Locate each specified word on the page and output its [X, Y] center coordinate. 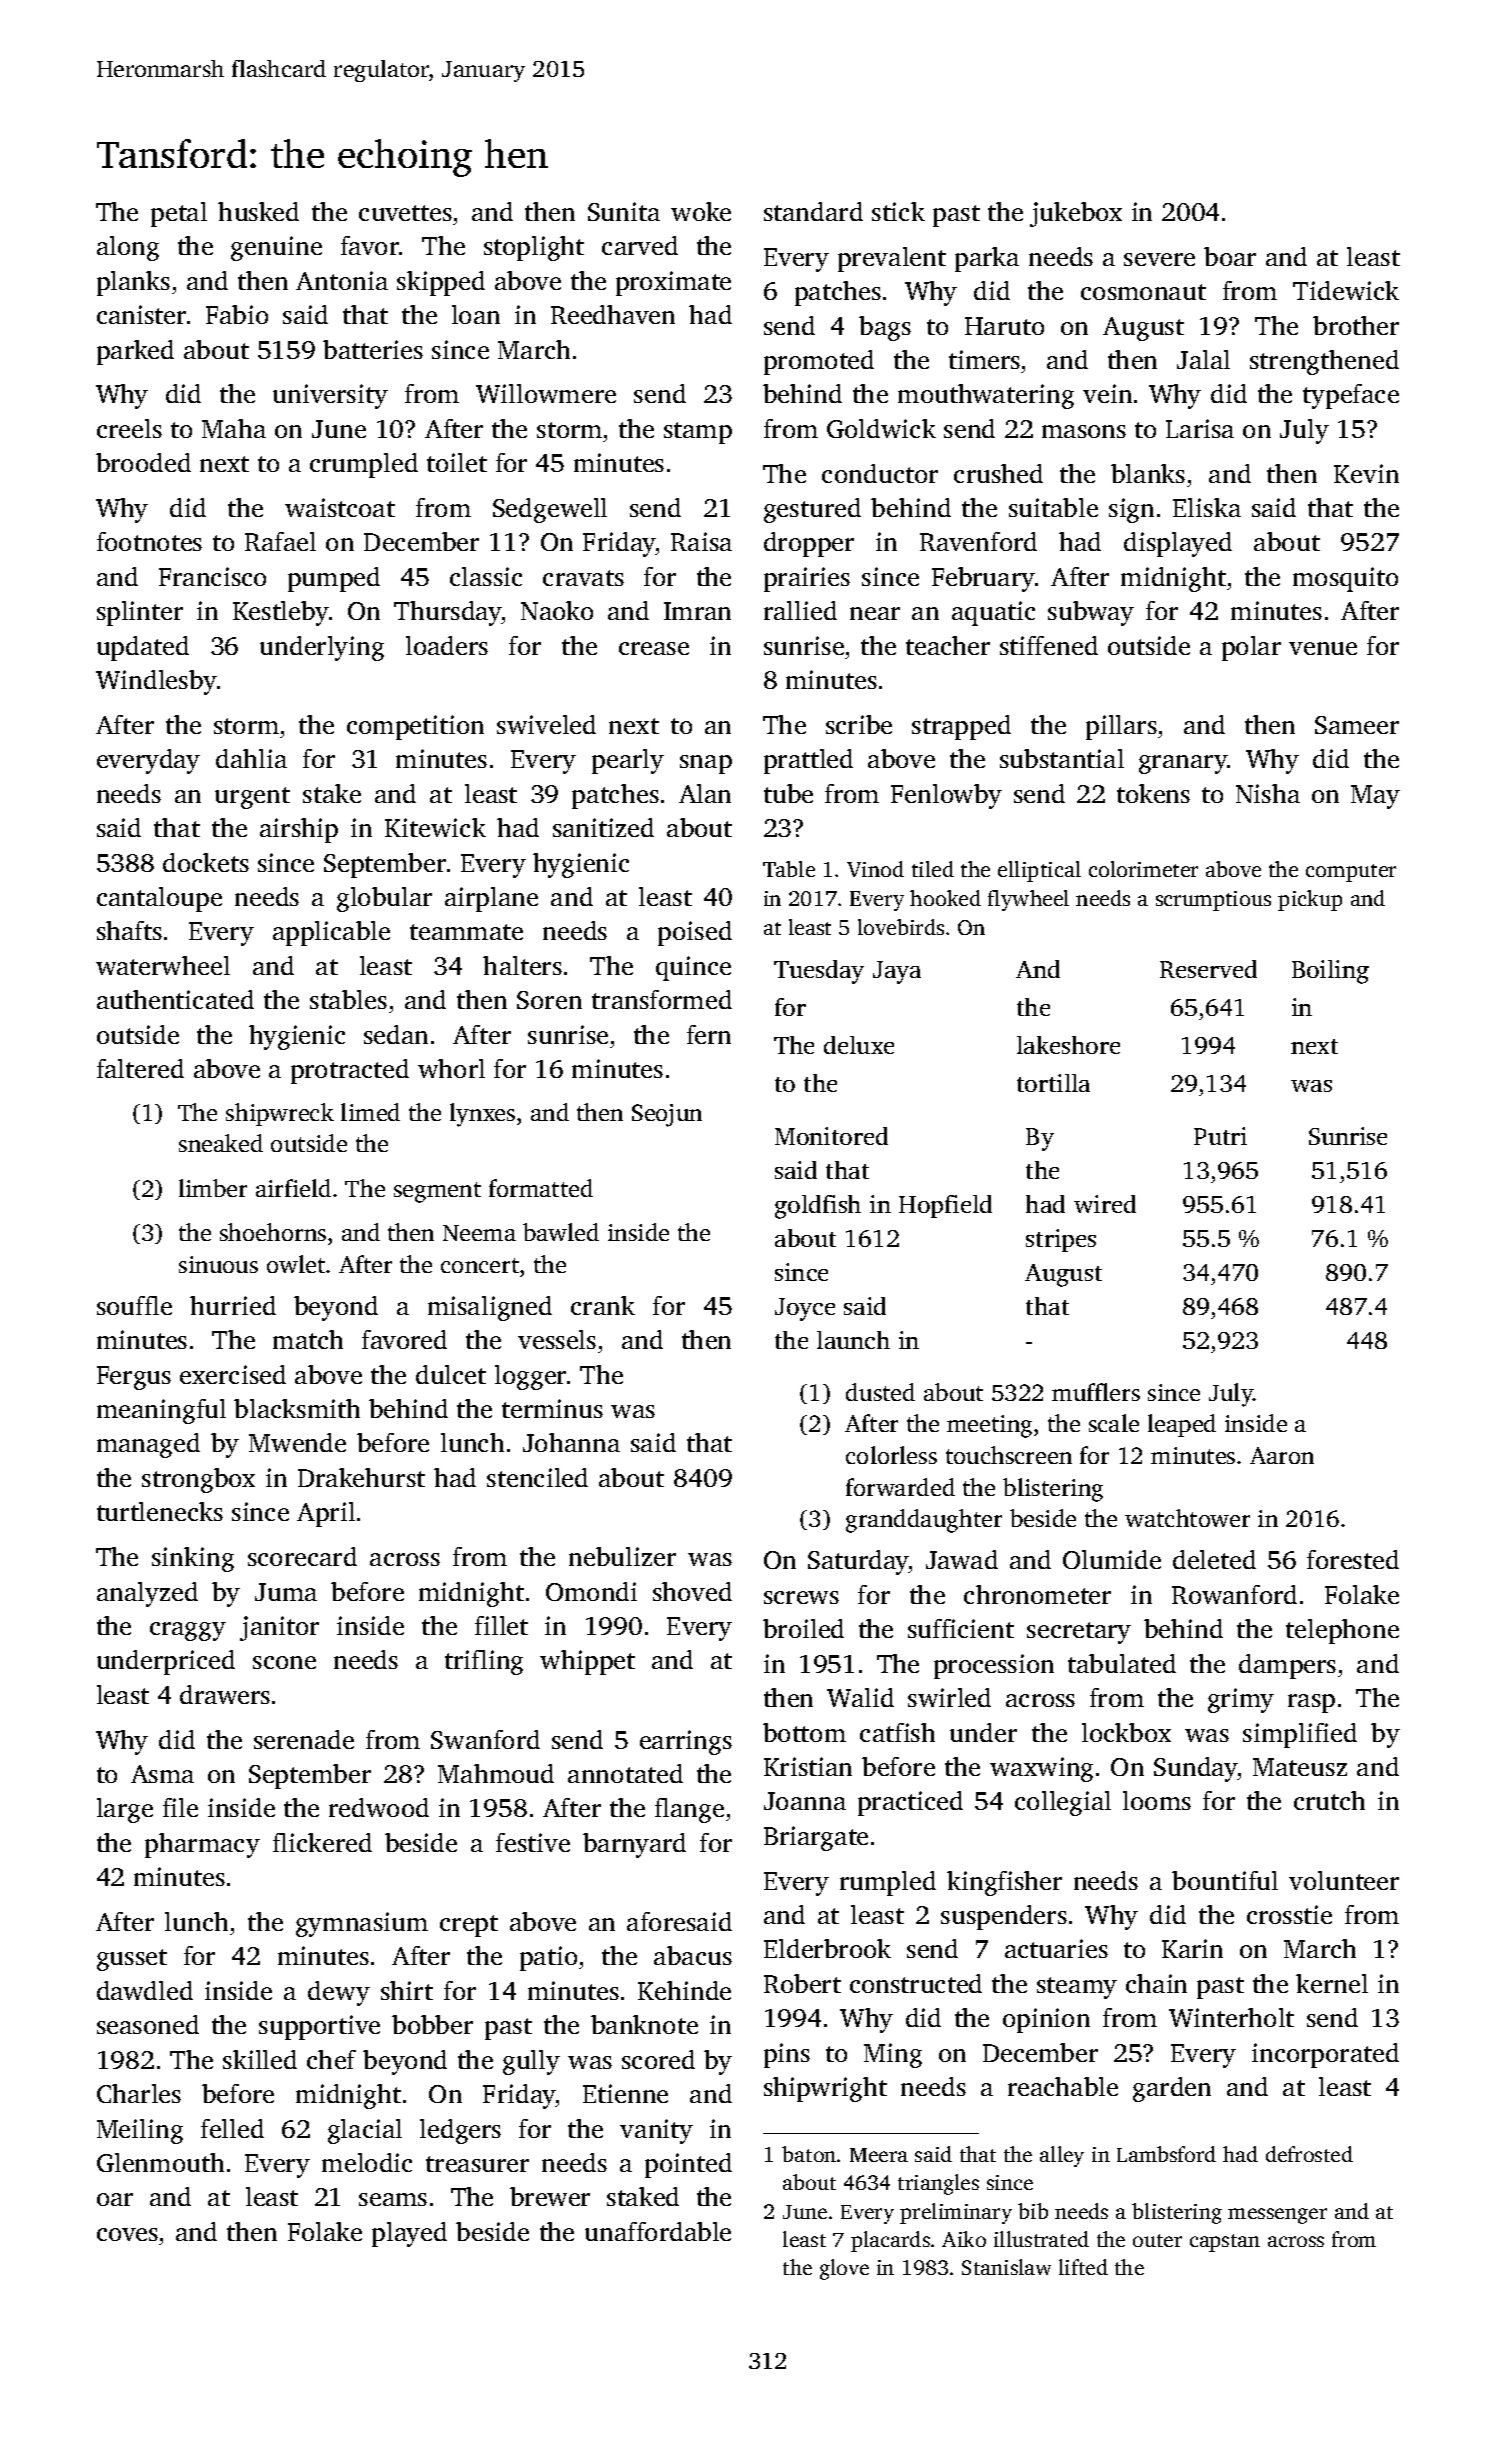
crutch [1329, 1800]
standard [813, 211]
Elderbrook [827, 1948]
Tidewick [1346, 290]
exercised [233, 1374]
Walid [860, 1697]
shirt [407, 1990]
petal [179, 214]
